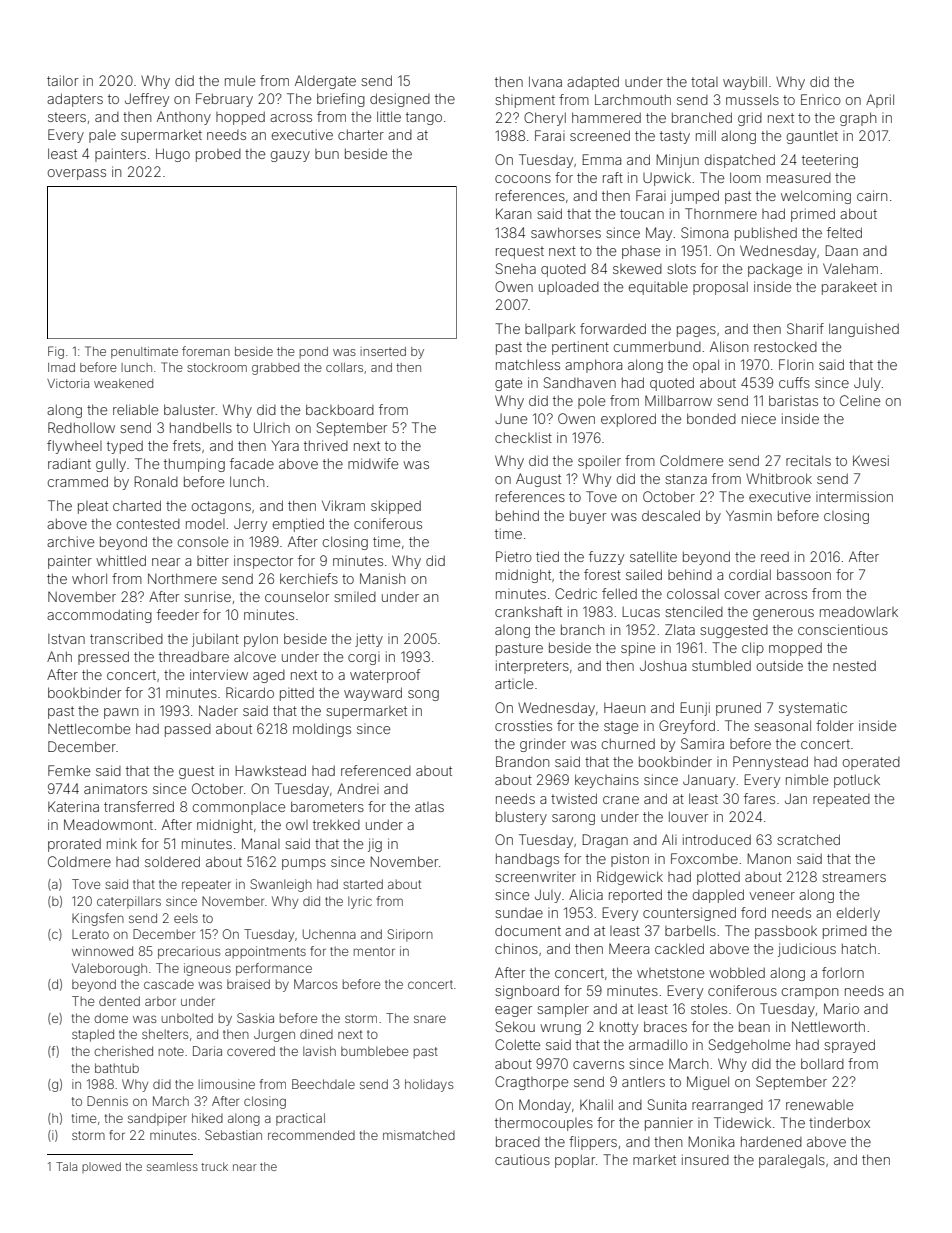  What do you see at coordinates (214, 1166) in the page?
I see `truck` at bounding box center [214, 1166].
